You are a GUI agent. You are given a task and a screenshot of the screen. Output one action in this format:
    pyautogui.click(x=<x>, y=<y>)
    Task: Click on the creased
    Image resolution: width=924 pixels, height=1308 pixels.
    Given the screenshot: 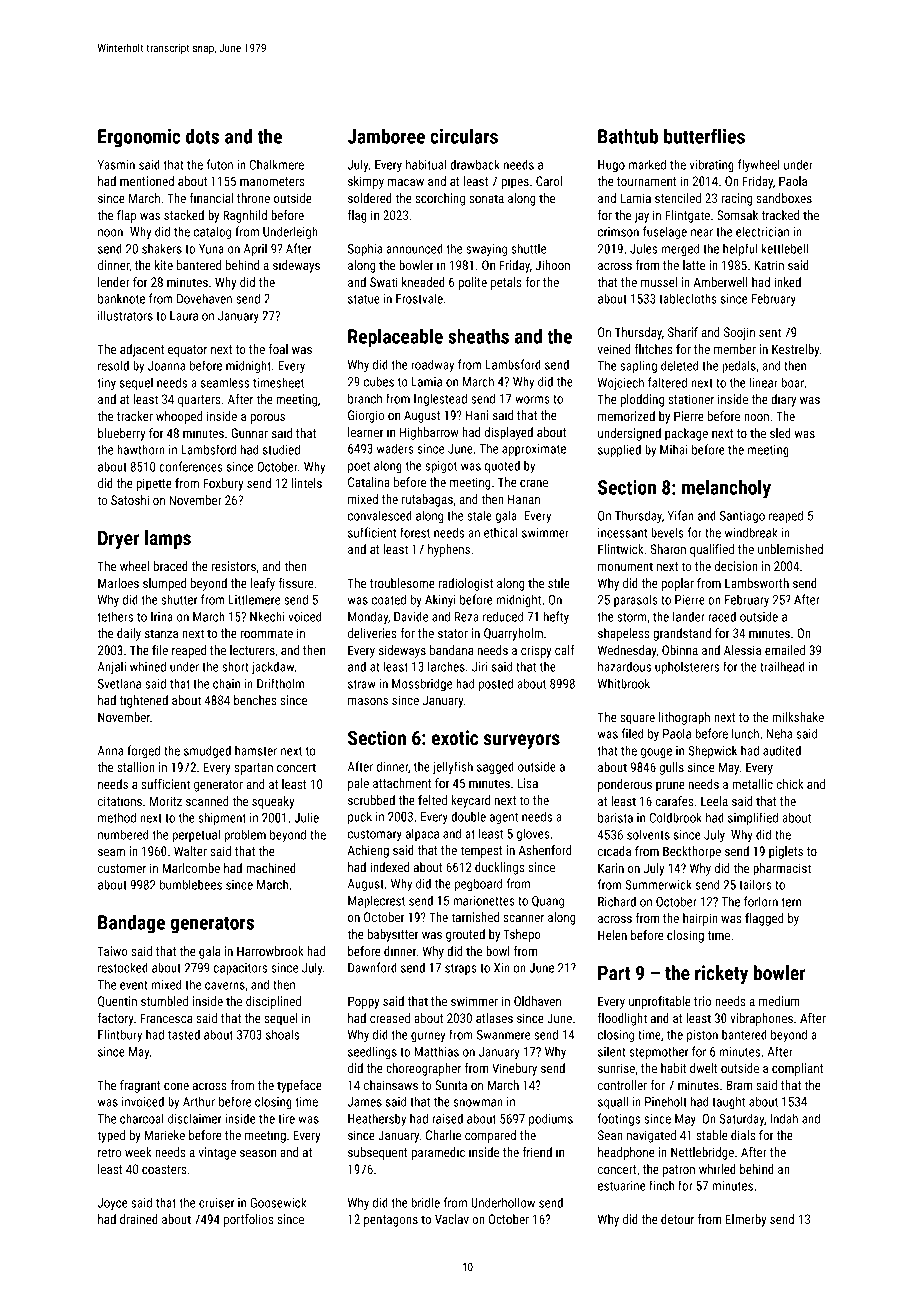 What is the action you would take?
    pyautogui.click(x=390, y=1018)
